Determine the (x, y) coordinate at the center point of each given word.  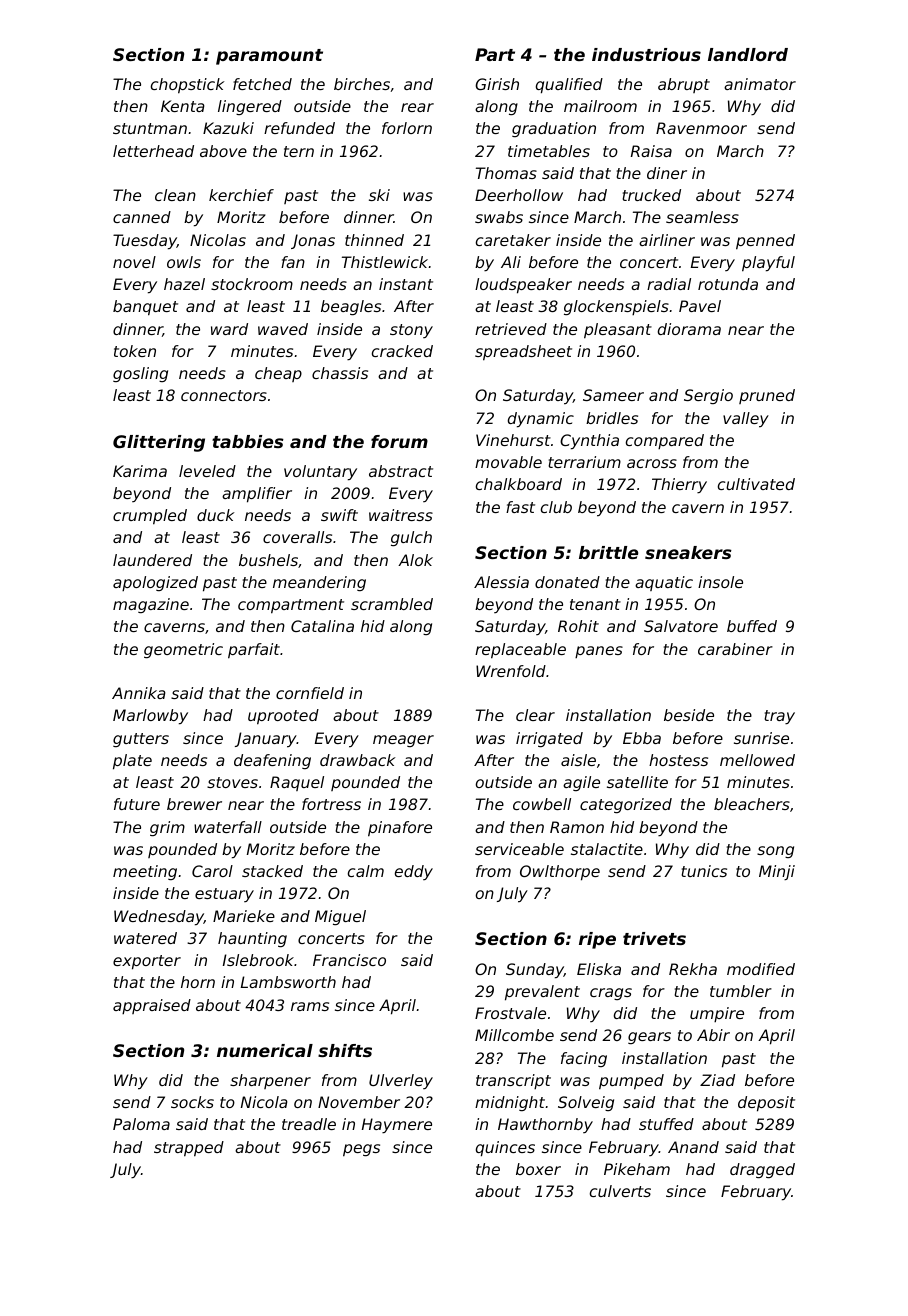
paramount (269, 57)
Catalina (322, 626)
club (556, 507)
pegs (361, 1150)
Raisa (651, 151)
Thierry (679, 486)
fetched (262, 84)
